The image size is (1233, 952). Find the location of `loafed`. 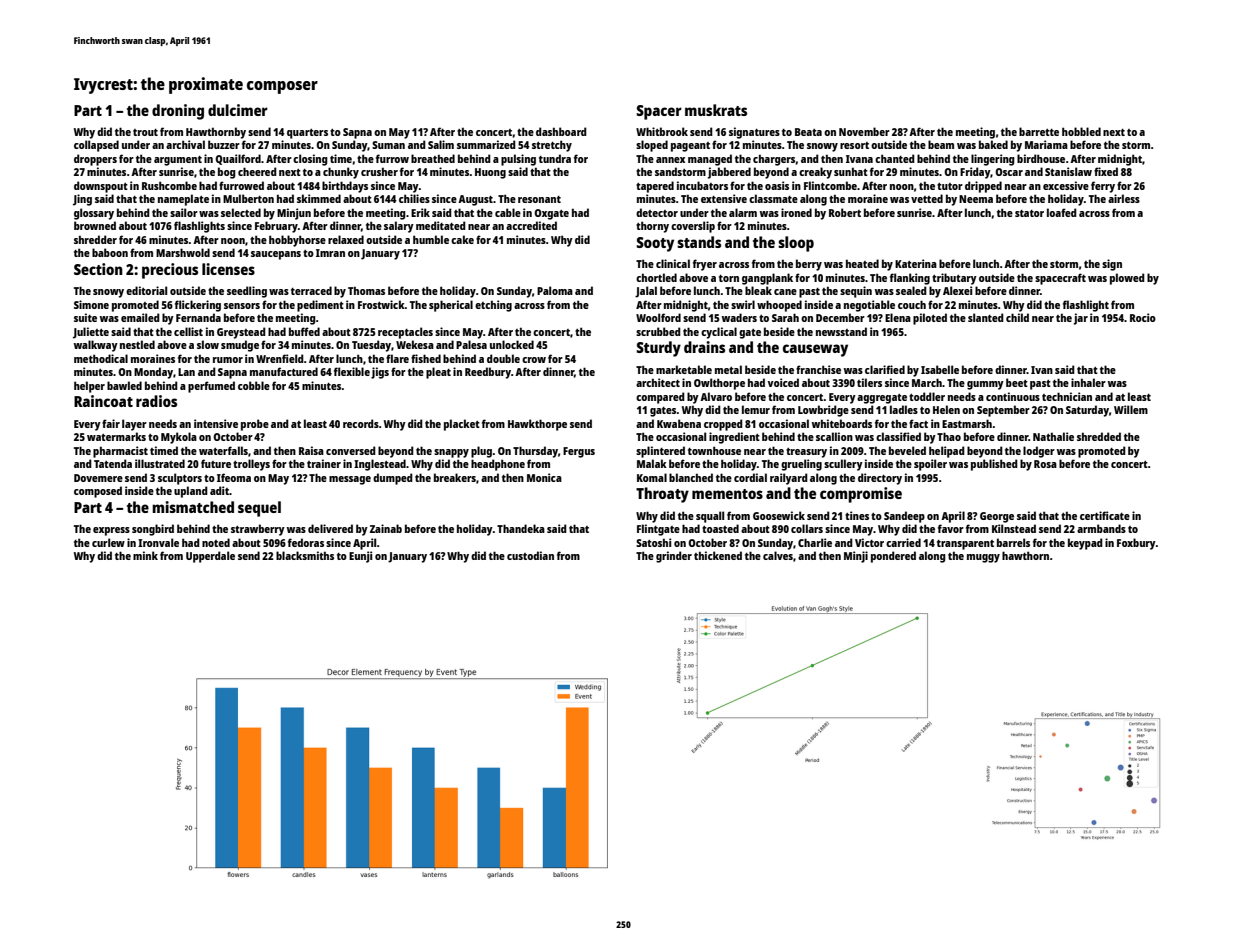

loafed is located at coordinates (1062, 212).
